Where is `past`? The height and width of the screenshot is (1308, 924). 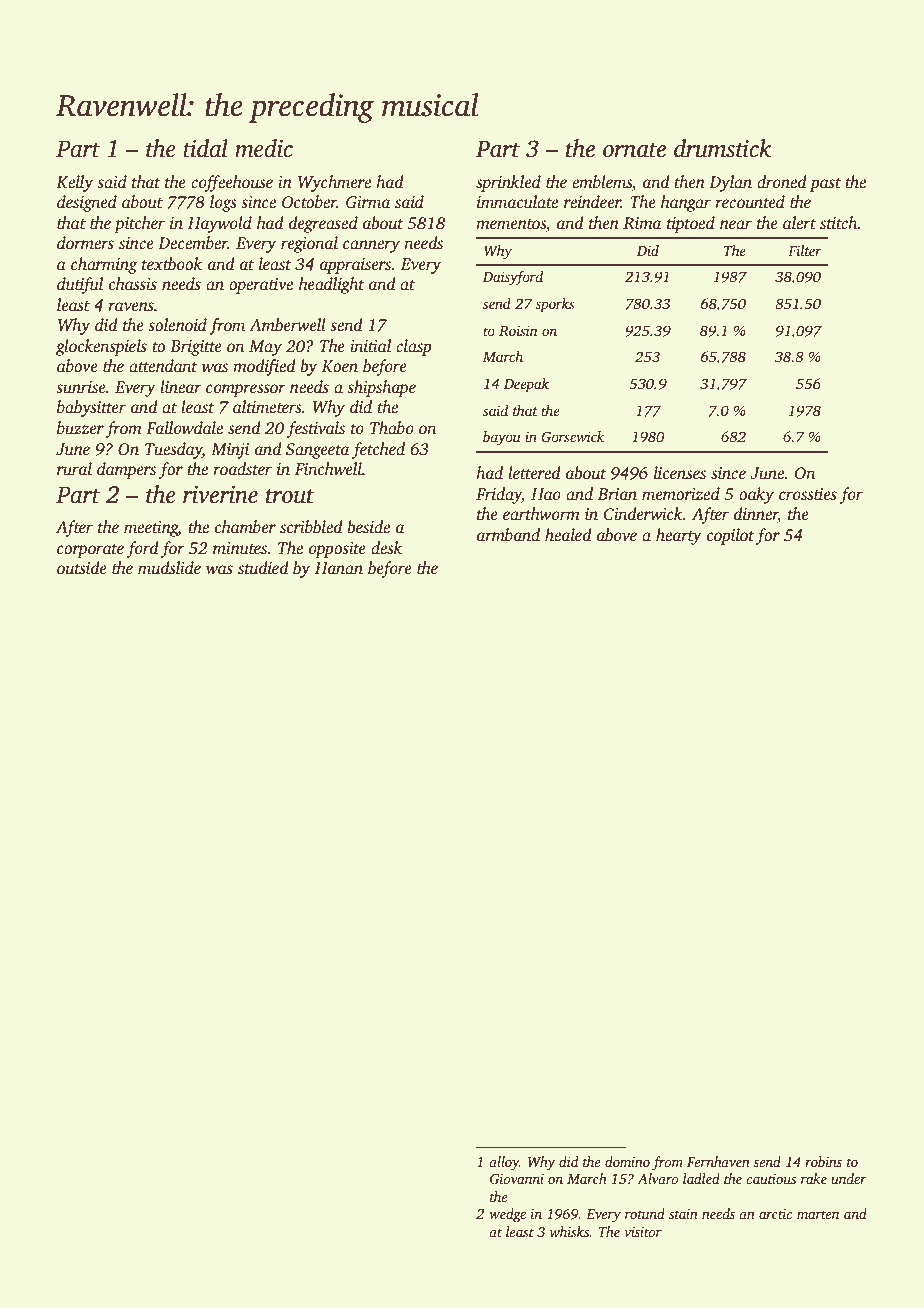
past is located at coordinates (825, 185).
